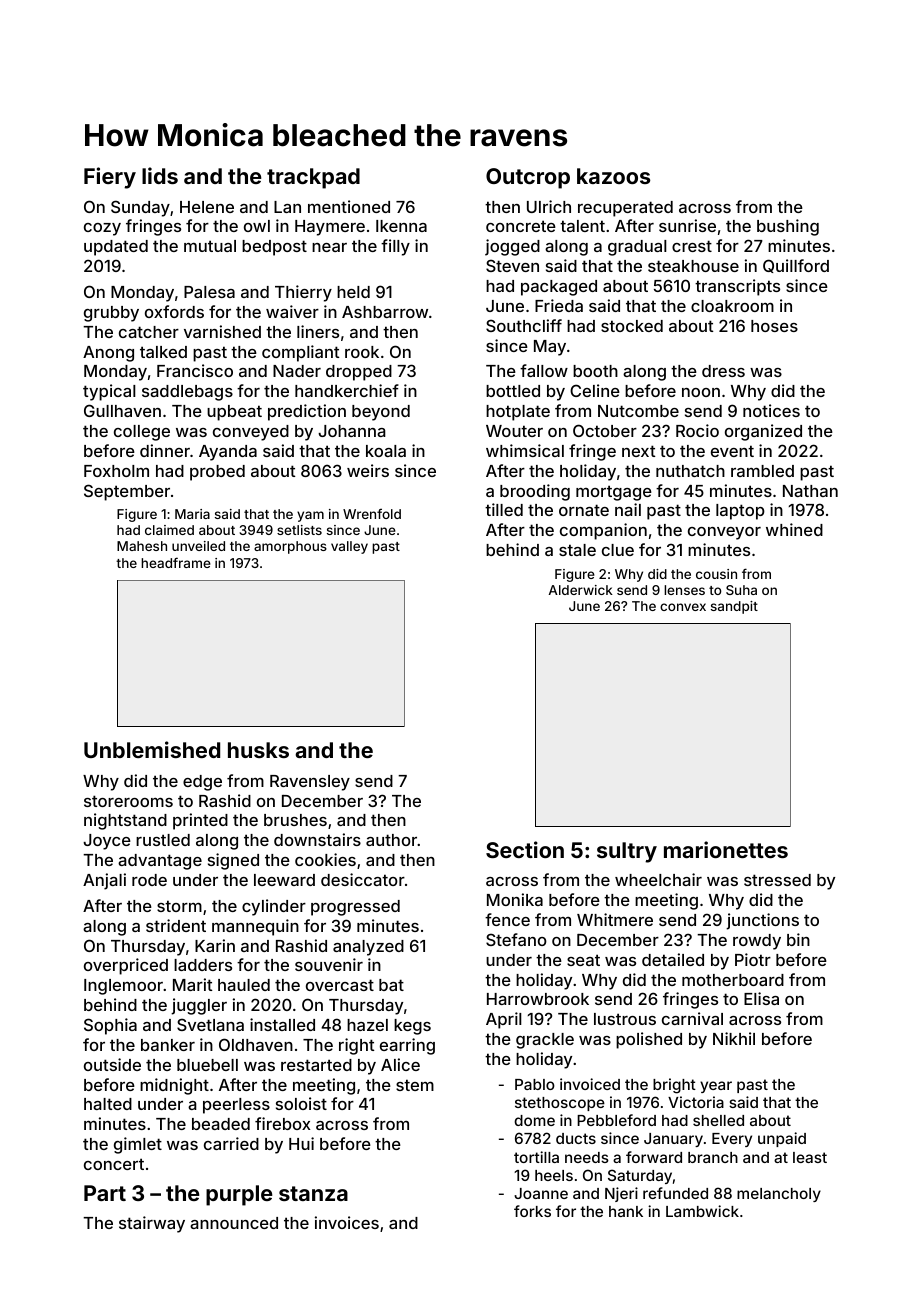 Image resolution: width=924 pixels, height=1314 pixels. I want to click on grubby, so click(111, 314).
